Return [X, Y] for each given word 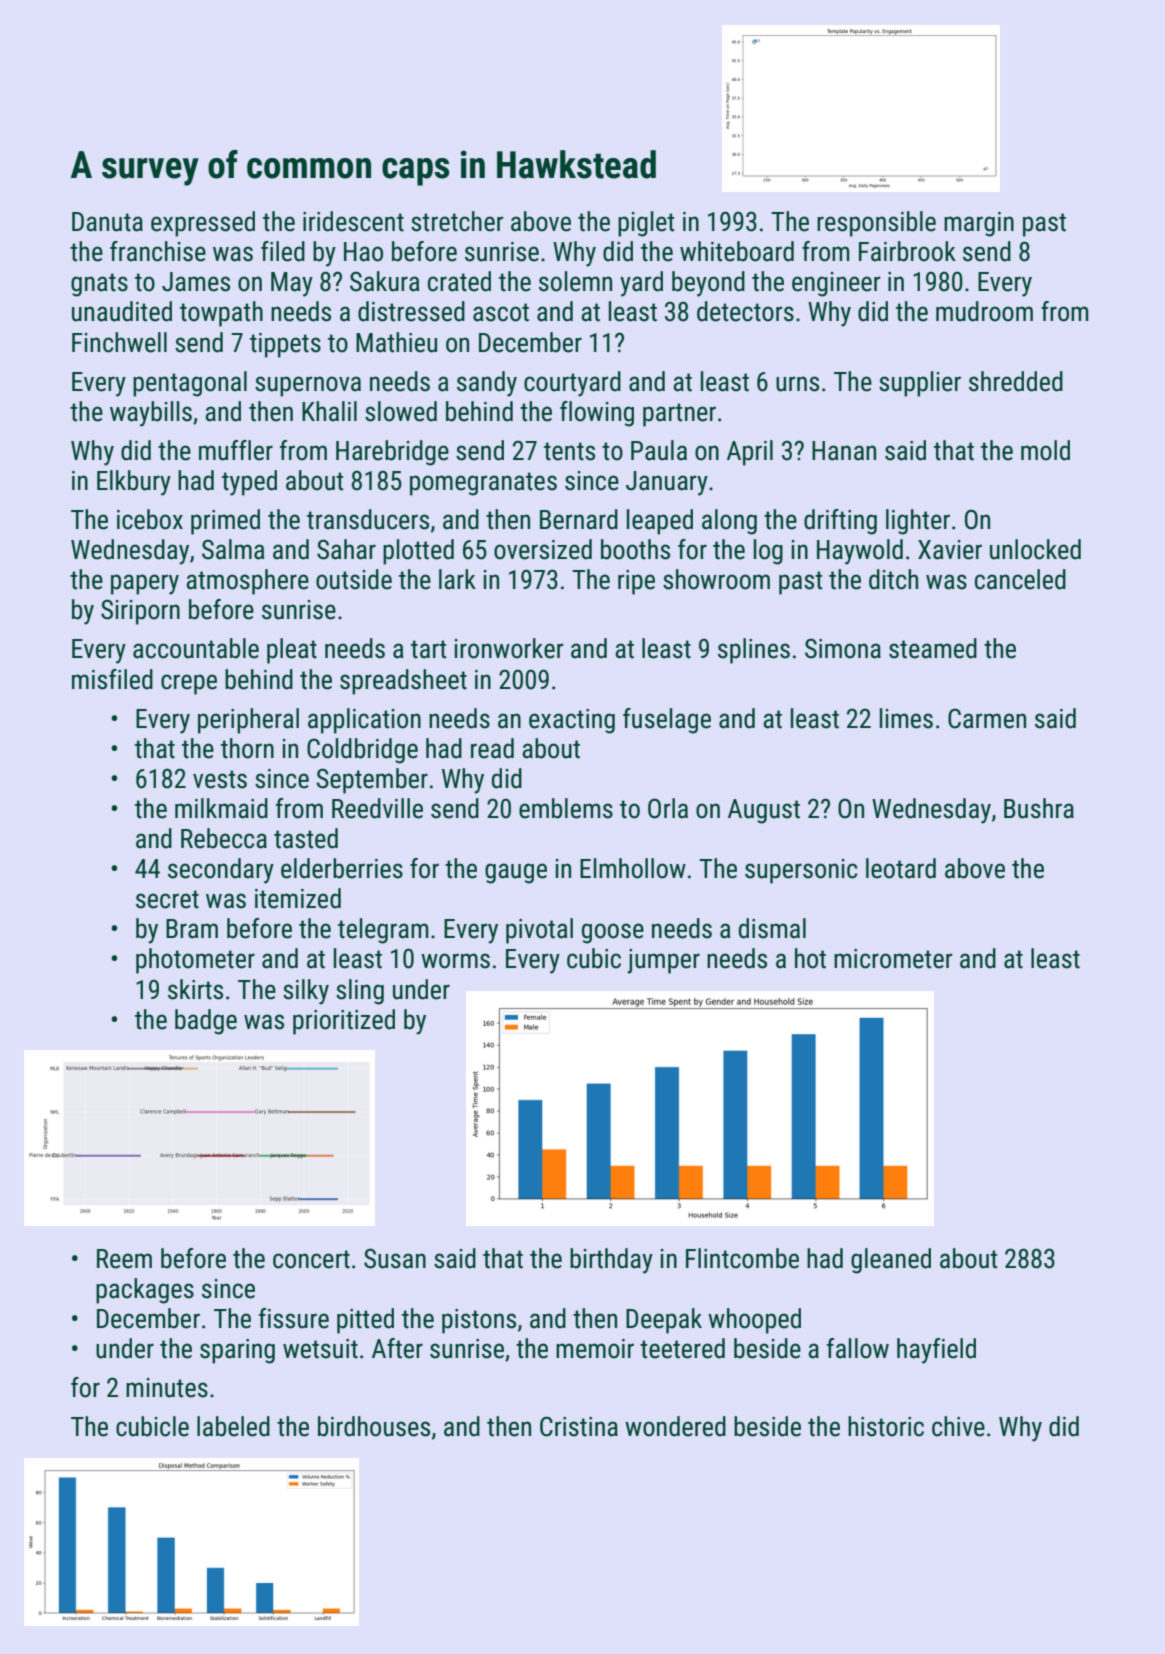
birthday [611, 1261]
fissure [294, 1318]
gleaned [891, 1261]
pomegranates [483, 484]
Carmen [987, 718]
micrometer [893, 959]
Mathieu [396, 342]
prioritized [344, 1022]
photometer [195, 961]
